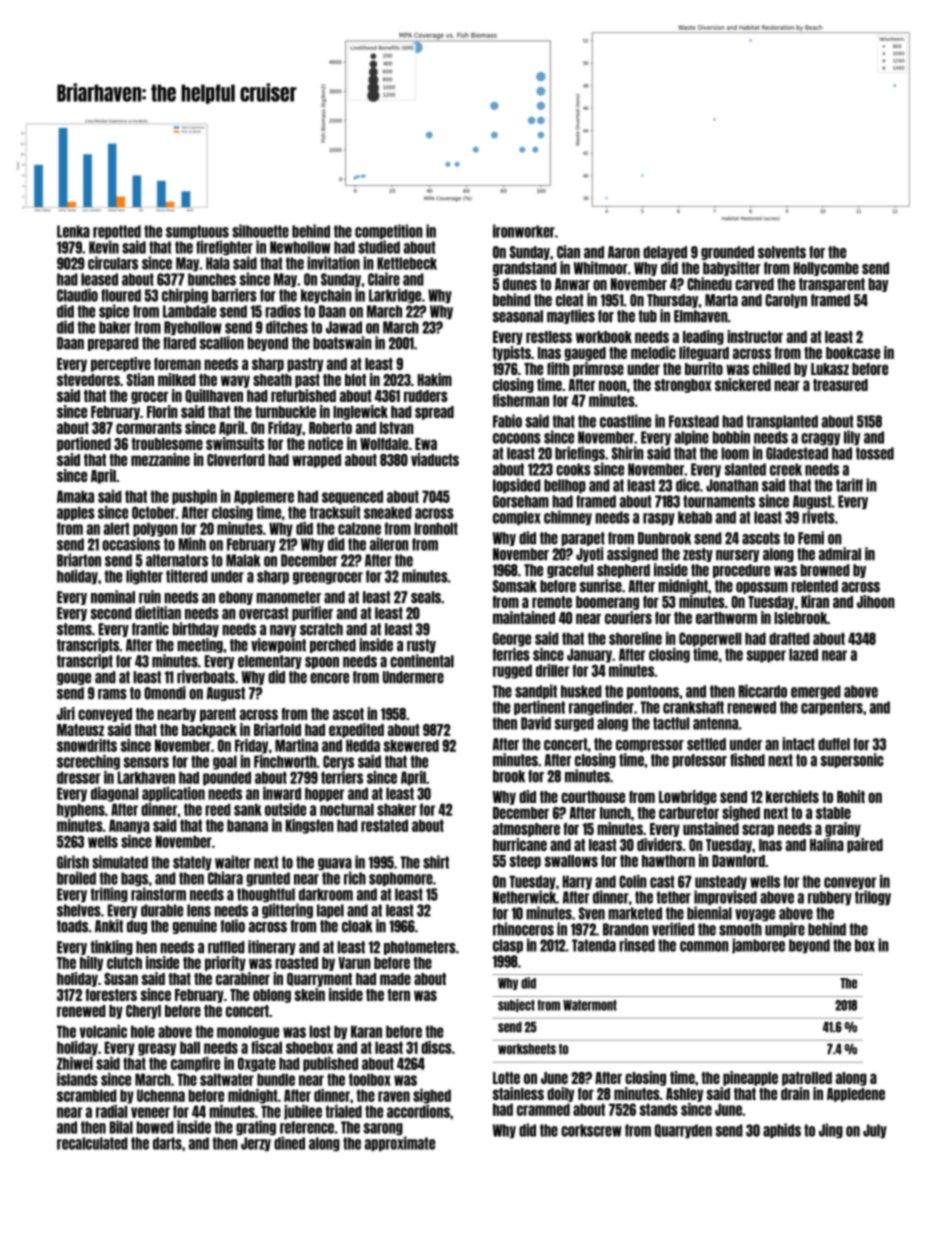 This page has width=952, height=1233. Describe the element at coordinates (420, 948) in the page. I see `photometers` at that location.
